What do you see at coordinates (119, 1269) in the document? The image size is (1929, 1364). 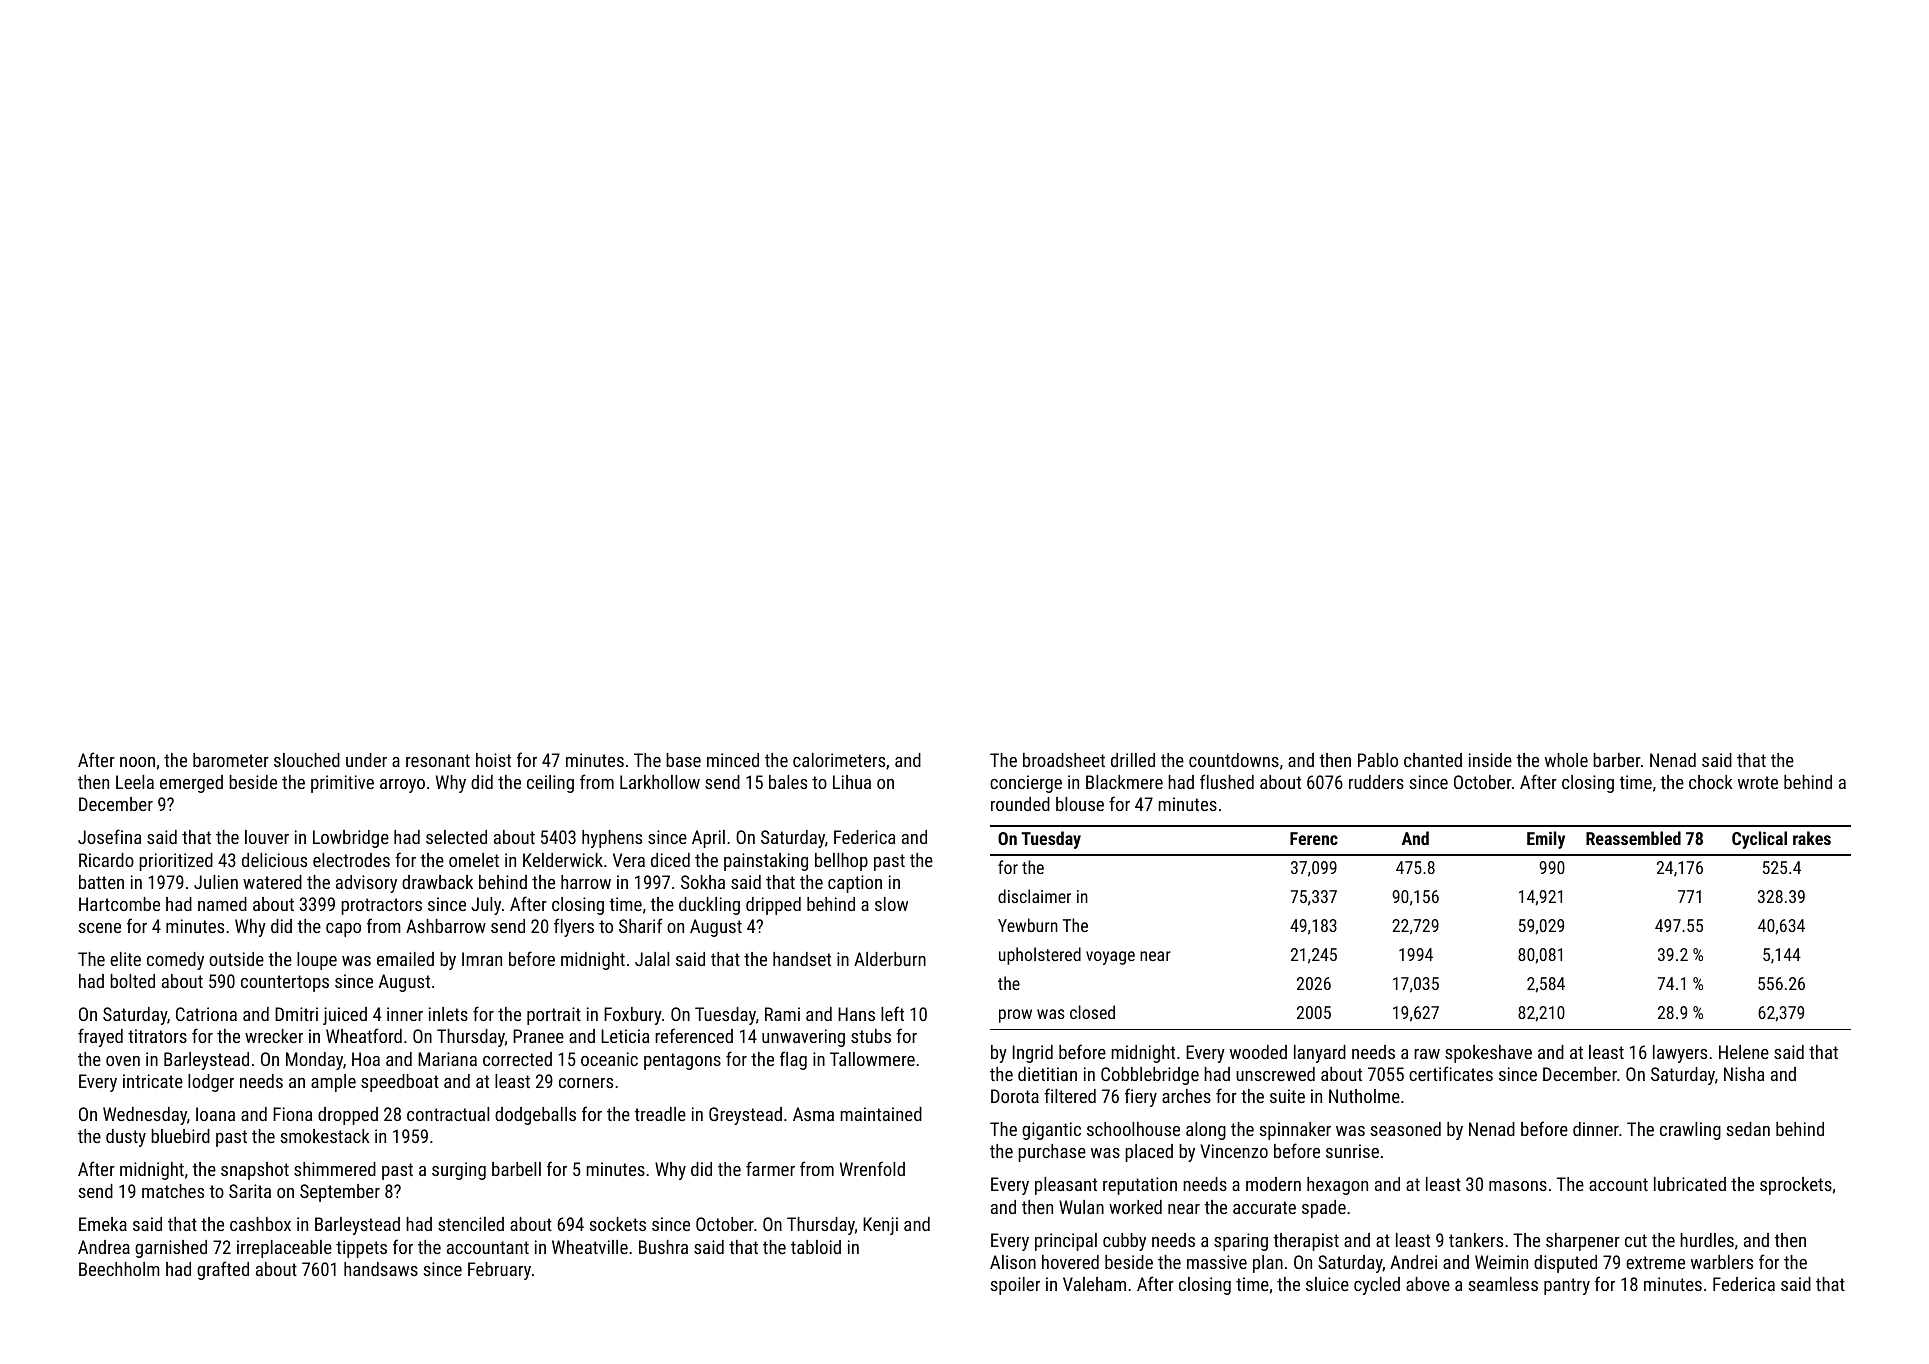 I see `Beechholm` at bounding box center [119, 1269].
